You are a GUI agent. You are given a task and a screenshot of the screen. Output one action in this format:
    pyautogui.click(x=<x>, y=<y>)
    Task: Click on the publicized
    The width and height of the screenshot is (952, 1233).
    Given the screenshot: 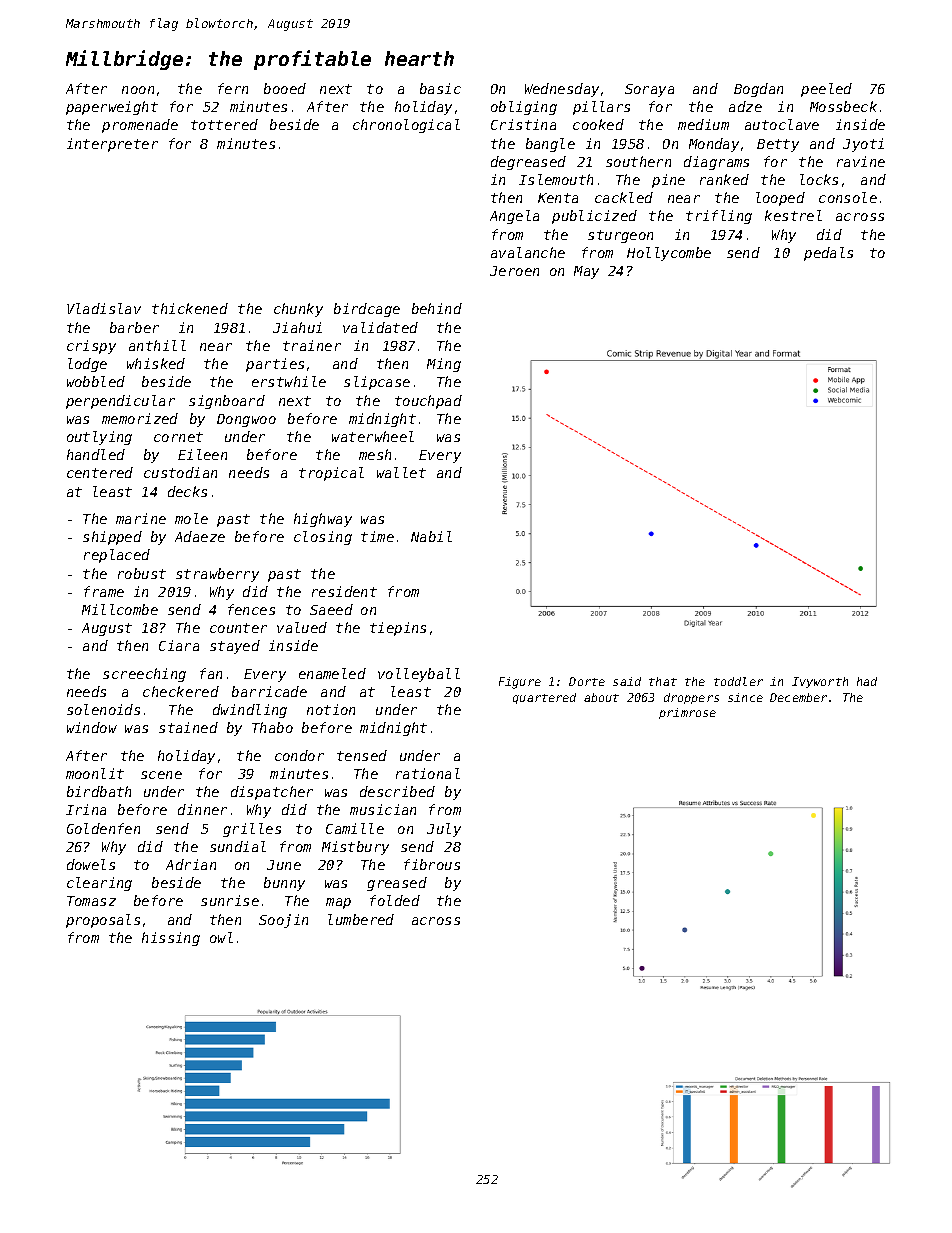 What is the action you would take?
    pyautogui.click(x=594, y=217)
